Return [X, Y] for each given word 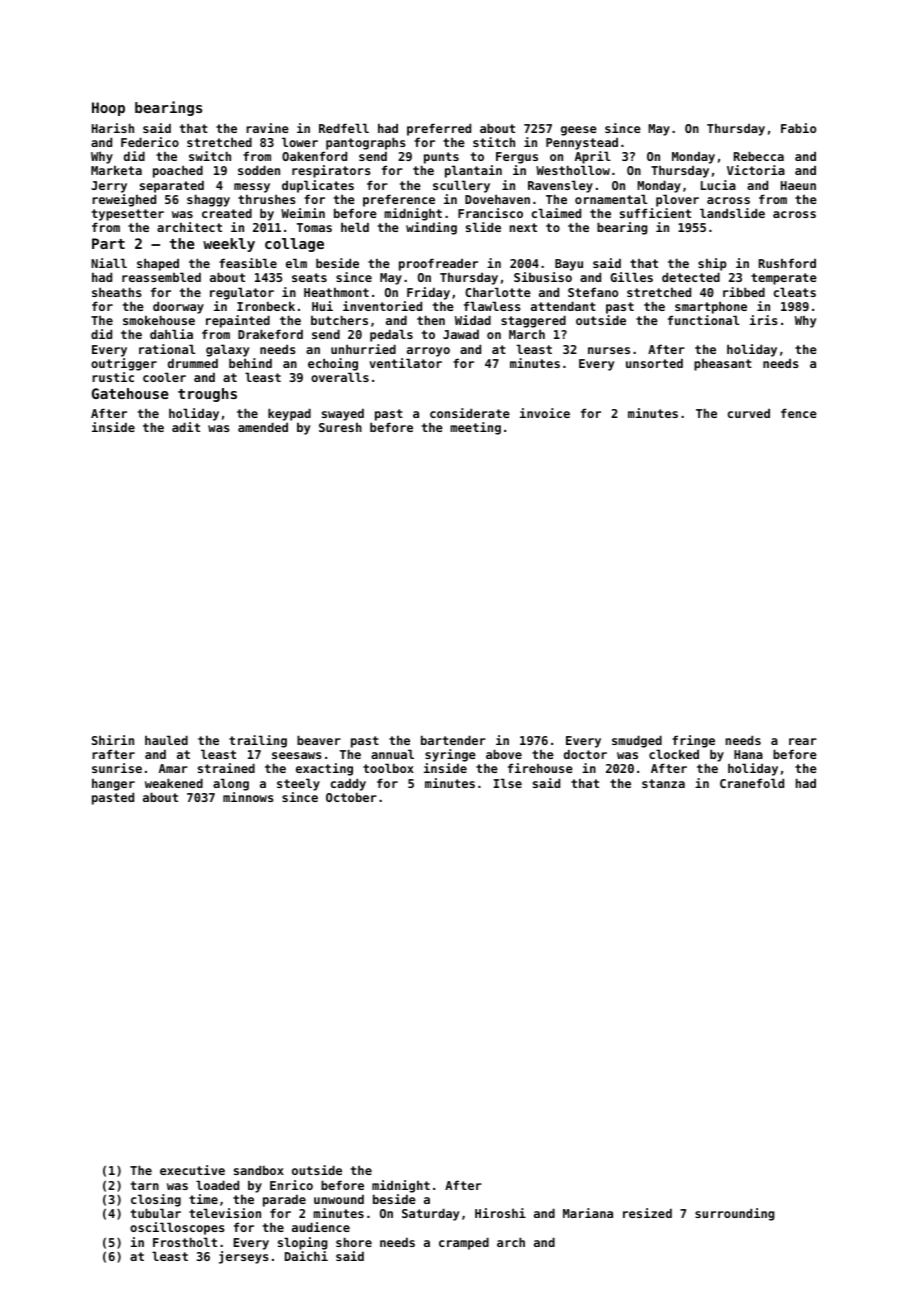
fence [799, 413]
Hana [748, 754]
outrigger [124, 364]
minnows [248, 797]
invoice [545, 413]
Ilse [508, 783]
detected [691, 277]
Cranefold [752, 783]
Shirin [113, 740]
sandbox [259, 1170]
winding [431, 228]
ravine [267, 128]
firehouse [540, 768]
